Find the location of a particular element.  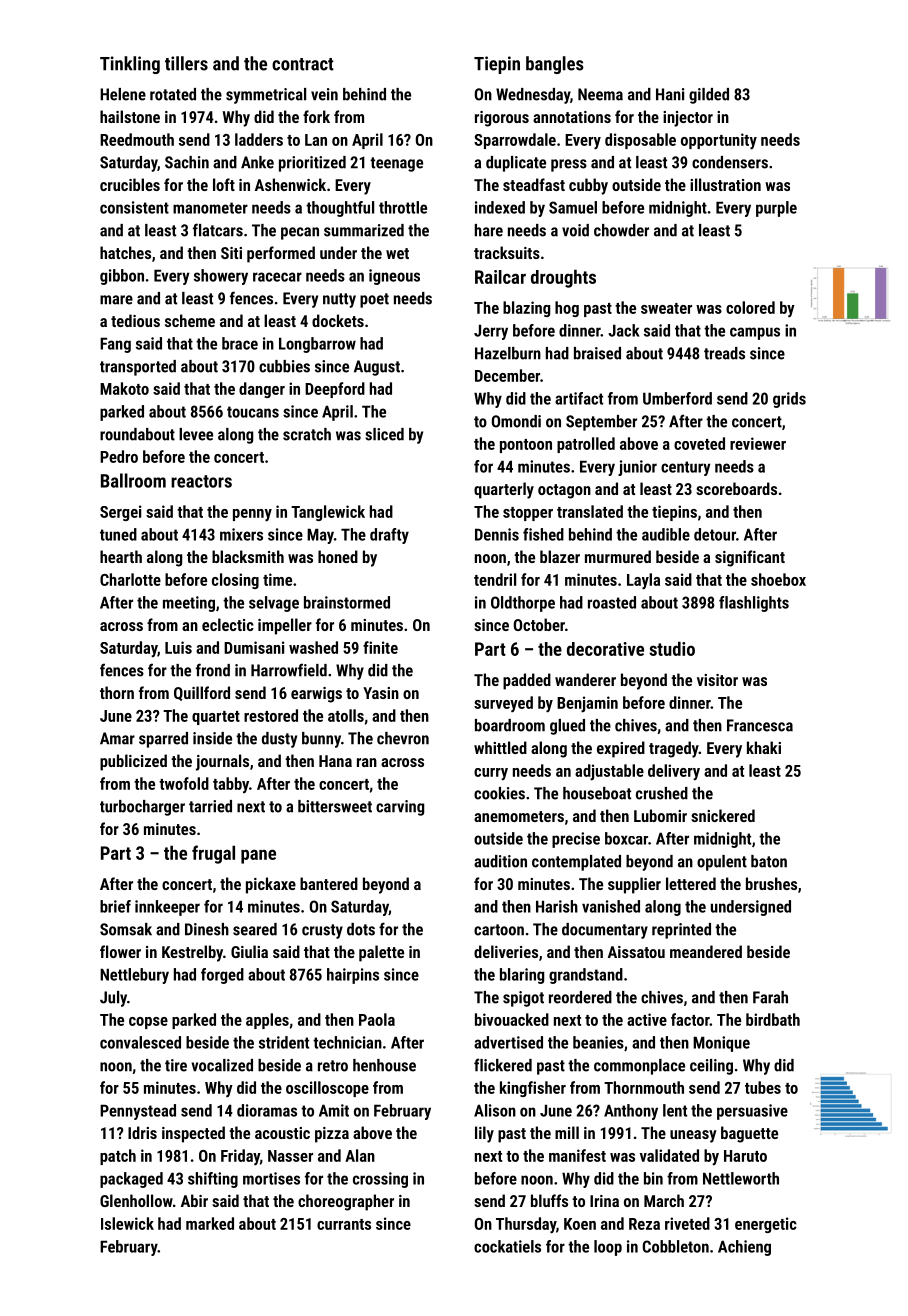

loop is located at coordinates (608, 1248).
